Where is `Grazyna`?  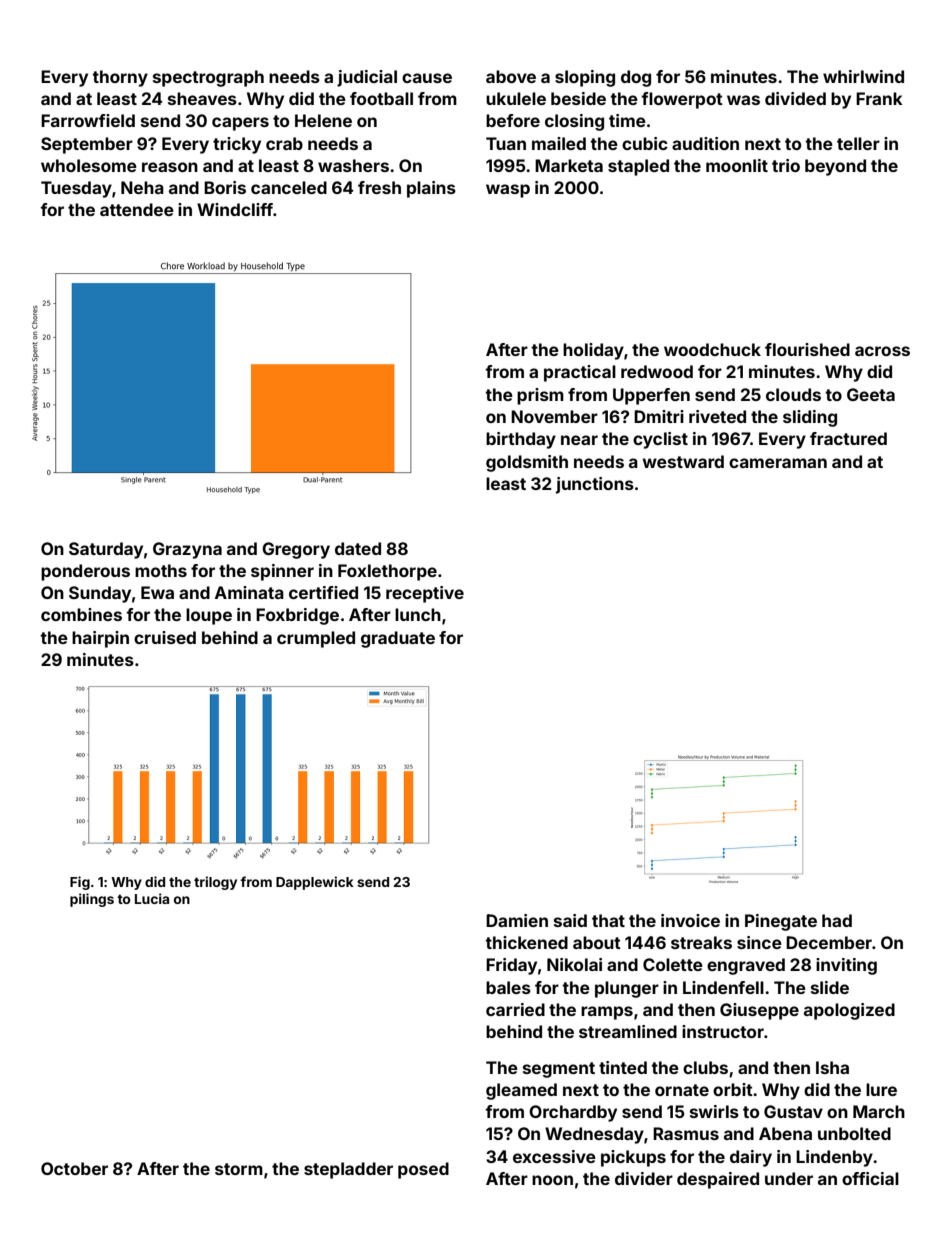 Grazyna is located at coordinates (187, 550).
